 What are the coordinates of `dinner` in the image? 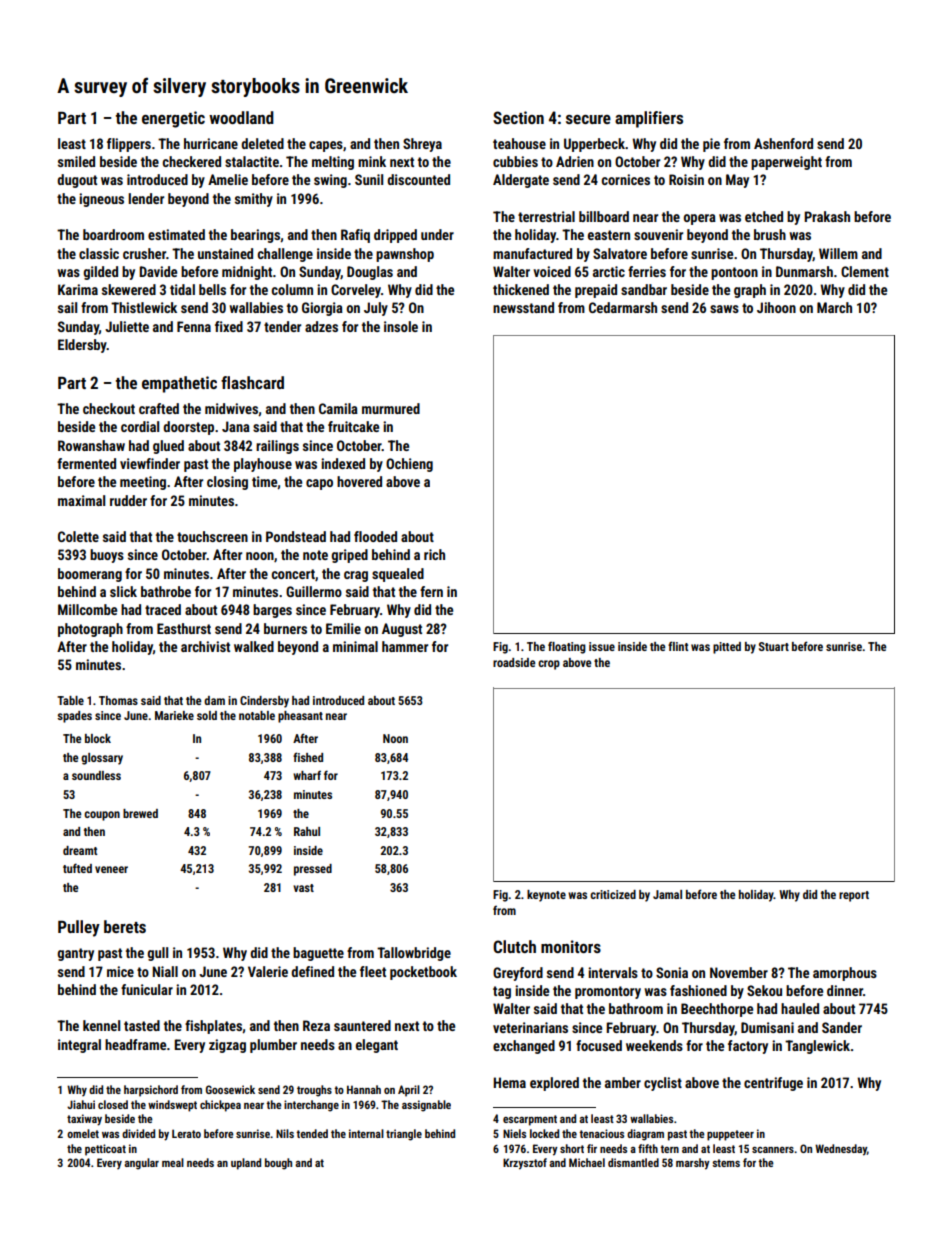 It's located at (845, 990).
